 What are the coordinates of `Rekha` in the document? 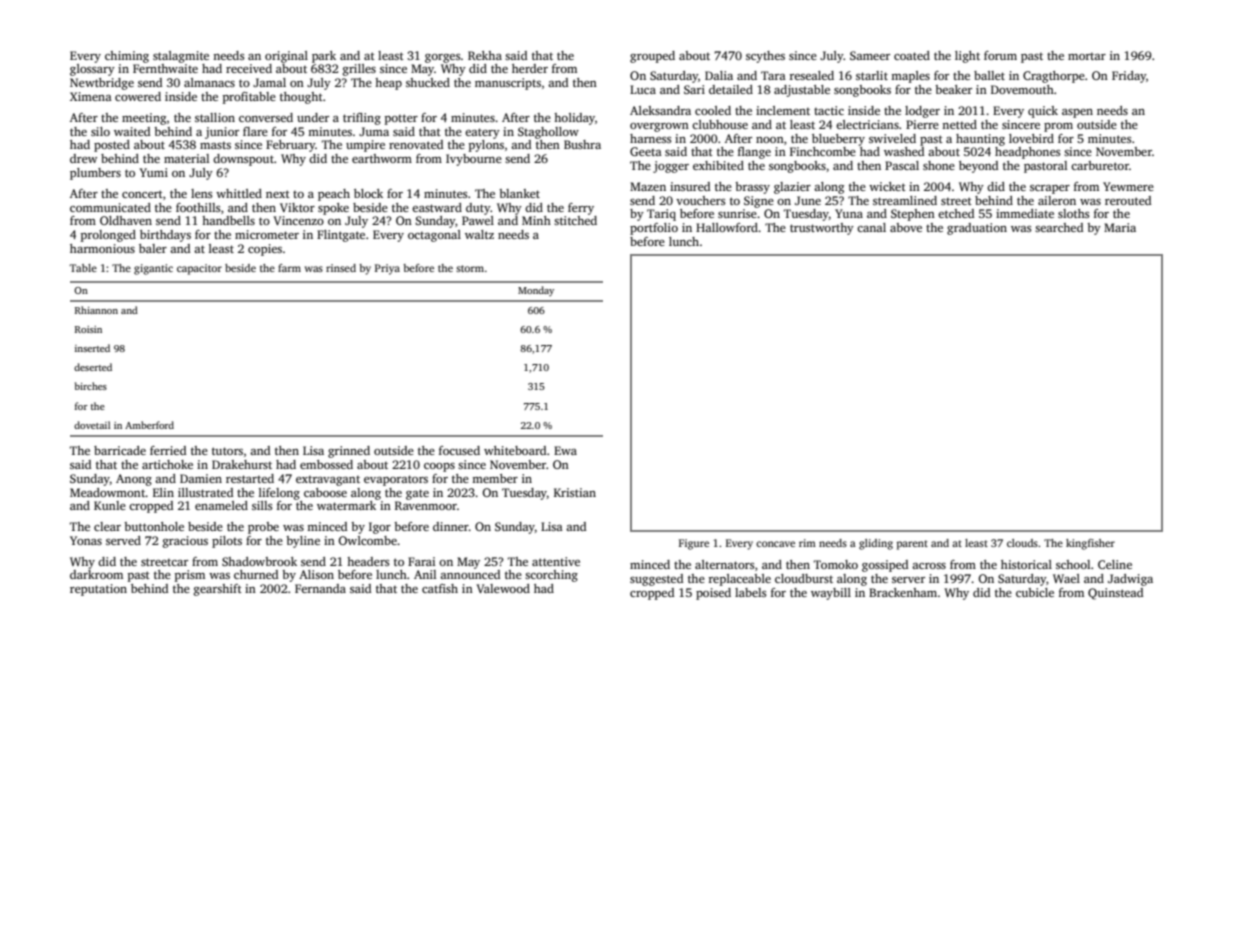 It's located at (485, 55).
